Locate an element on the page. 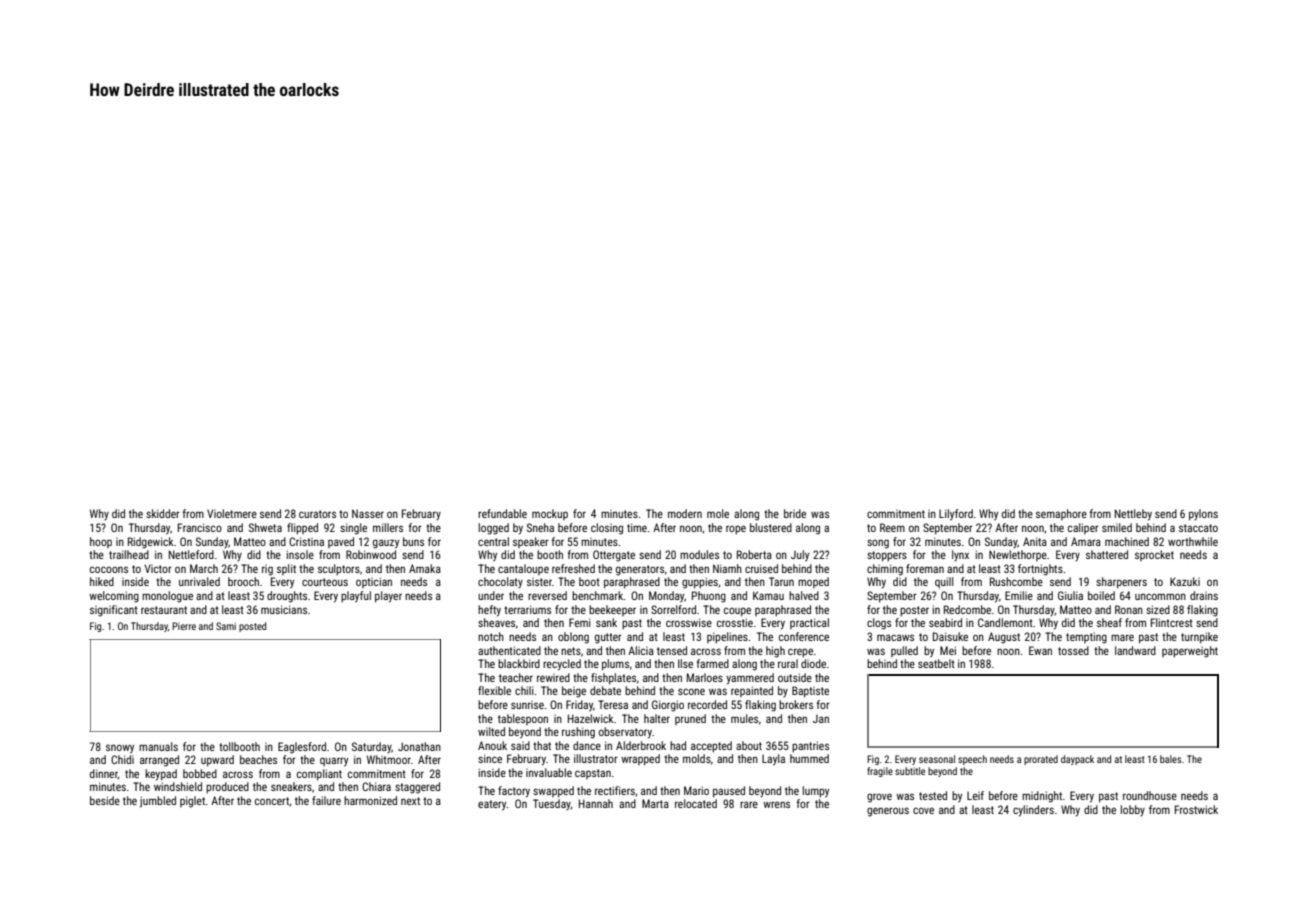  failure is located at coordinates (326, 800).
